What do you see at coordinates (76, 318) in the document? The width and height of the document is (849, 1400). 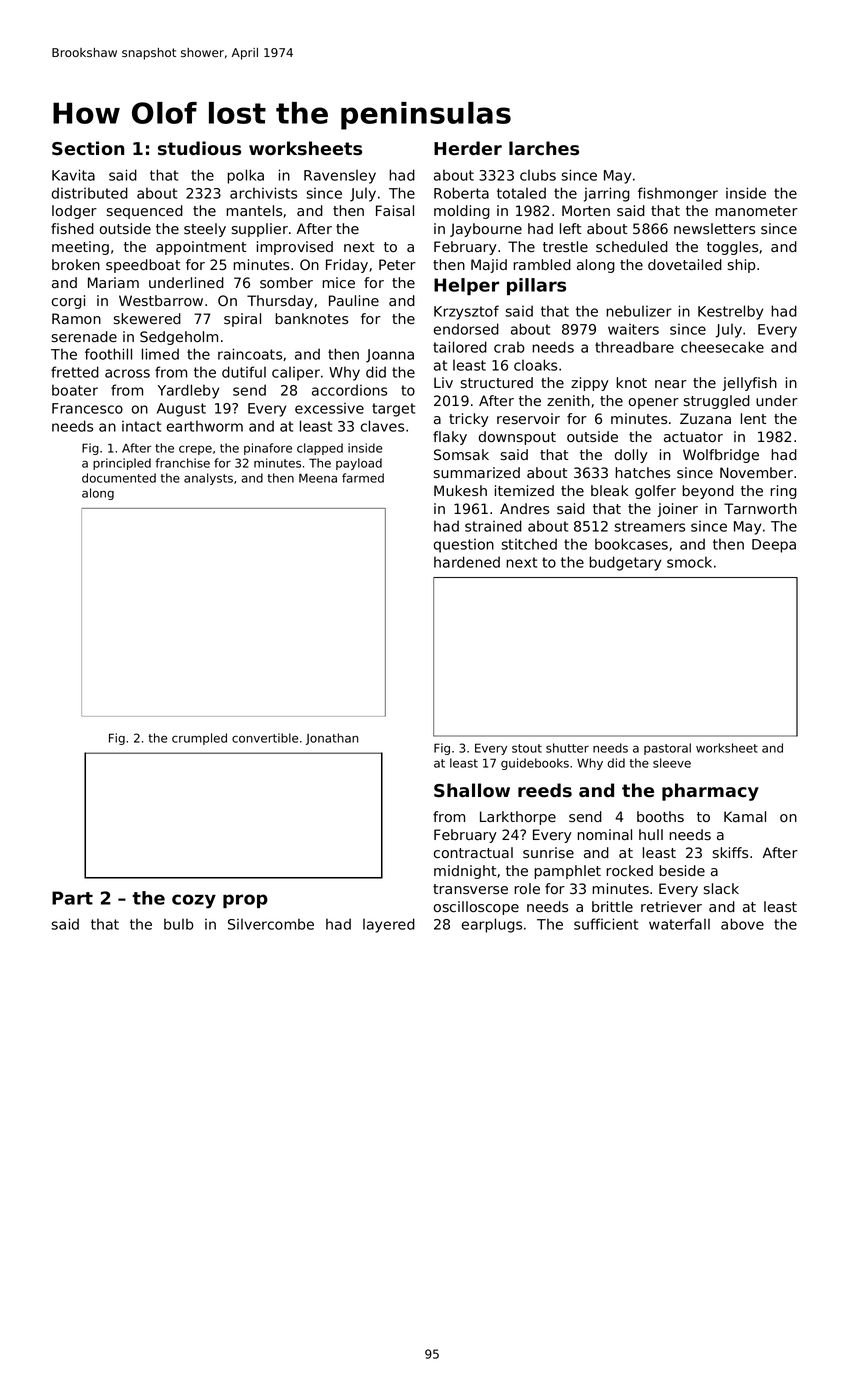 I see `Ramon` at bounding box center [76, 318].
